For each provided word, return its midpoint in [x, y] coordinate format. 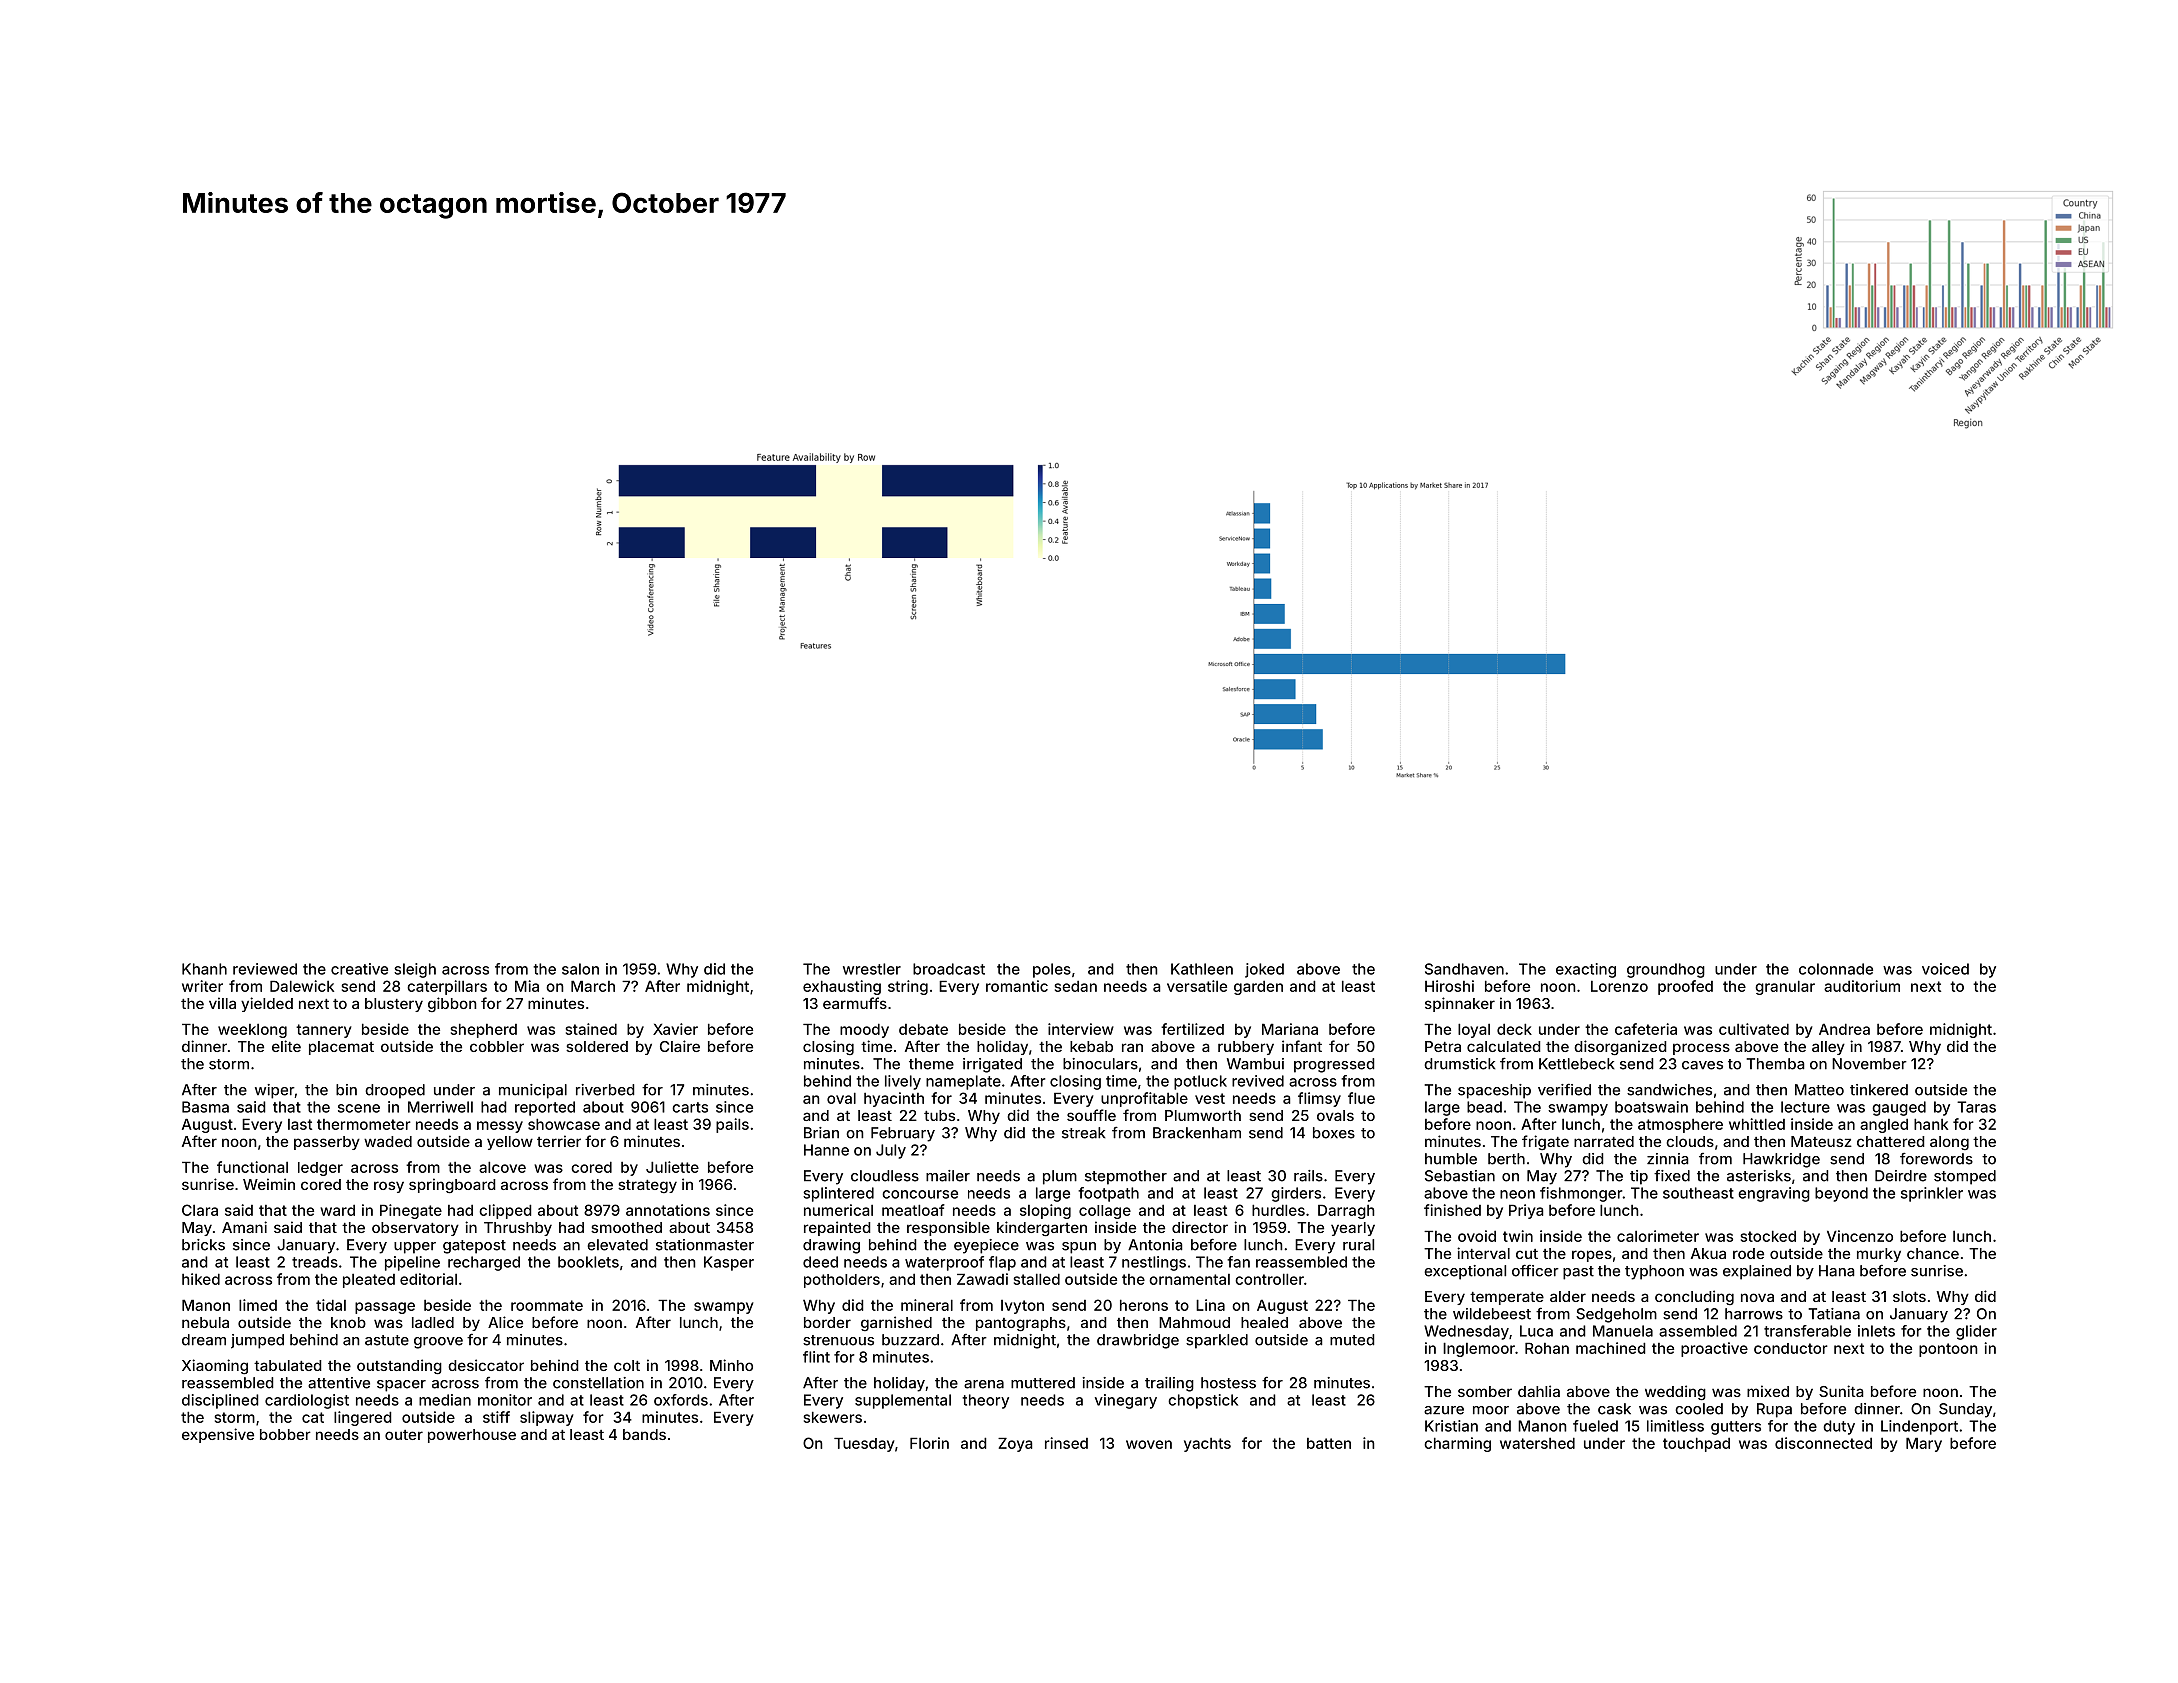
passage [385, 1308]
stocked [1768, 1236]
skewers [833, 1417]
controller [1269, 1279]
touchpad [1696, 1444]
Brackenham [1197, 1133]
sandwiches [1669, 1090]
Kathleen [1202, 969]
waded [388, 1141]
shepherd [484, 1030]
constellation [598, 1383]
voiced [1945, 969]
